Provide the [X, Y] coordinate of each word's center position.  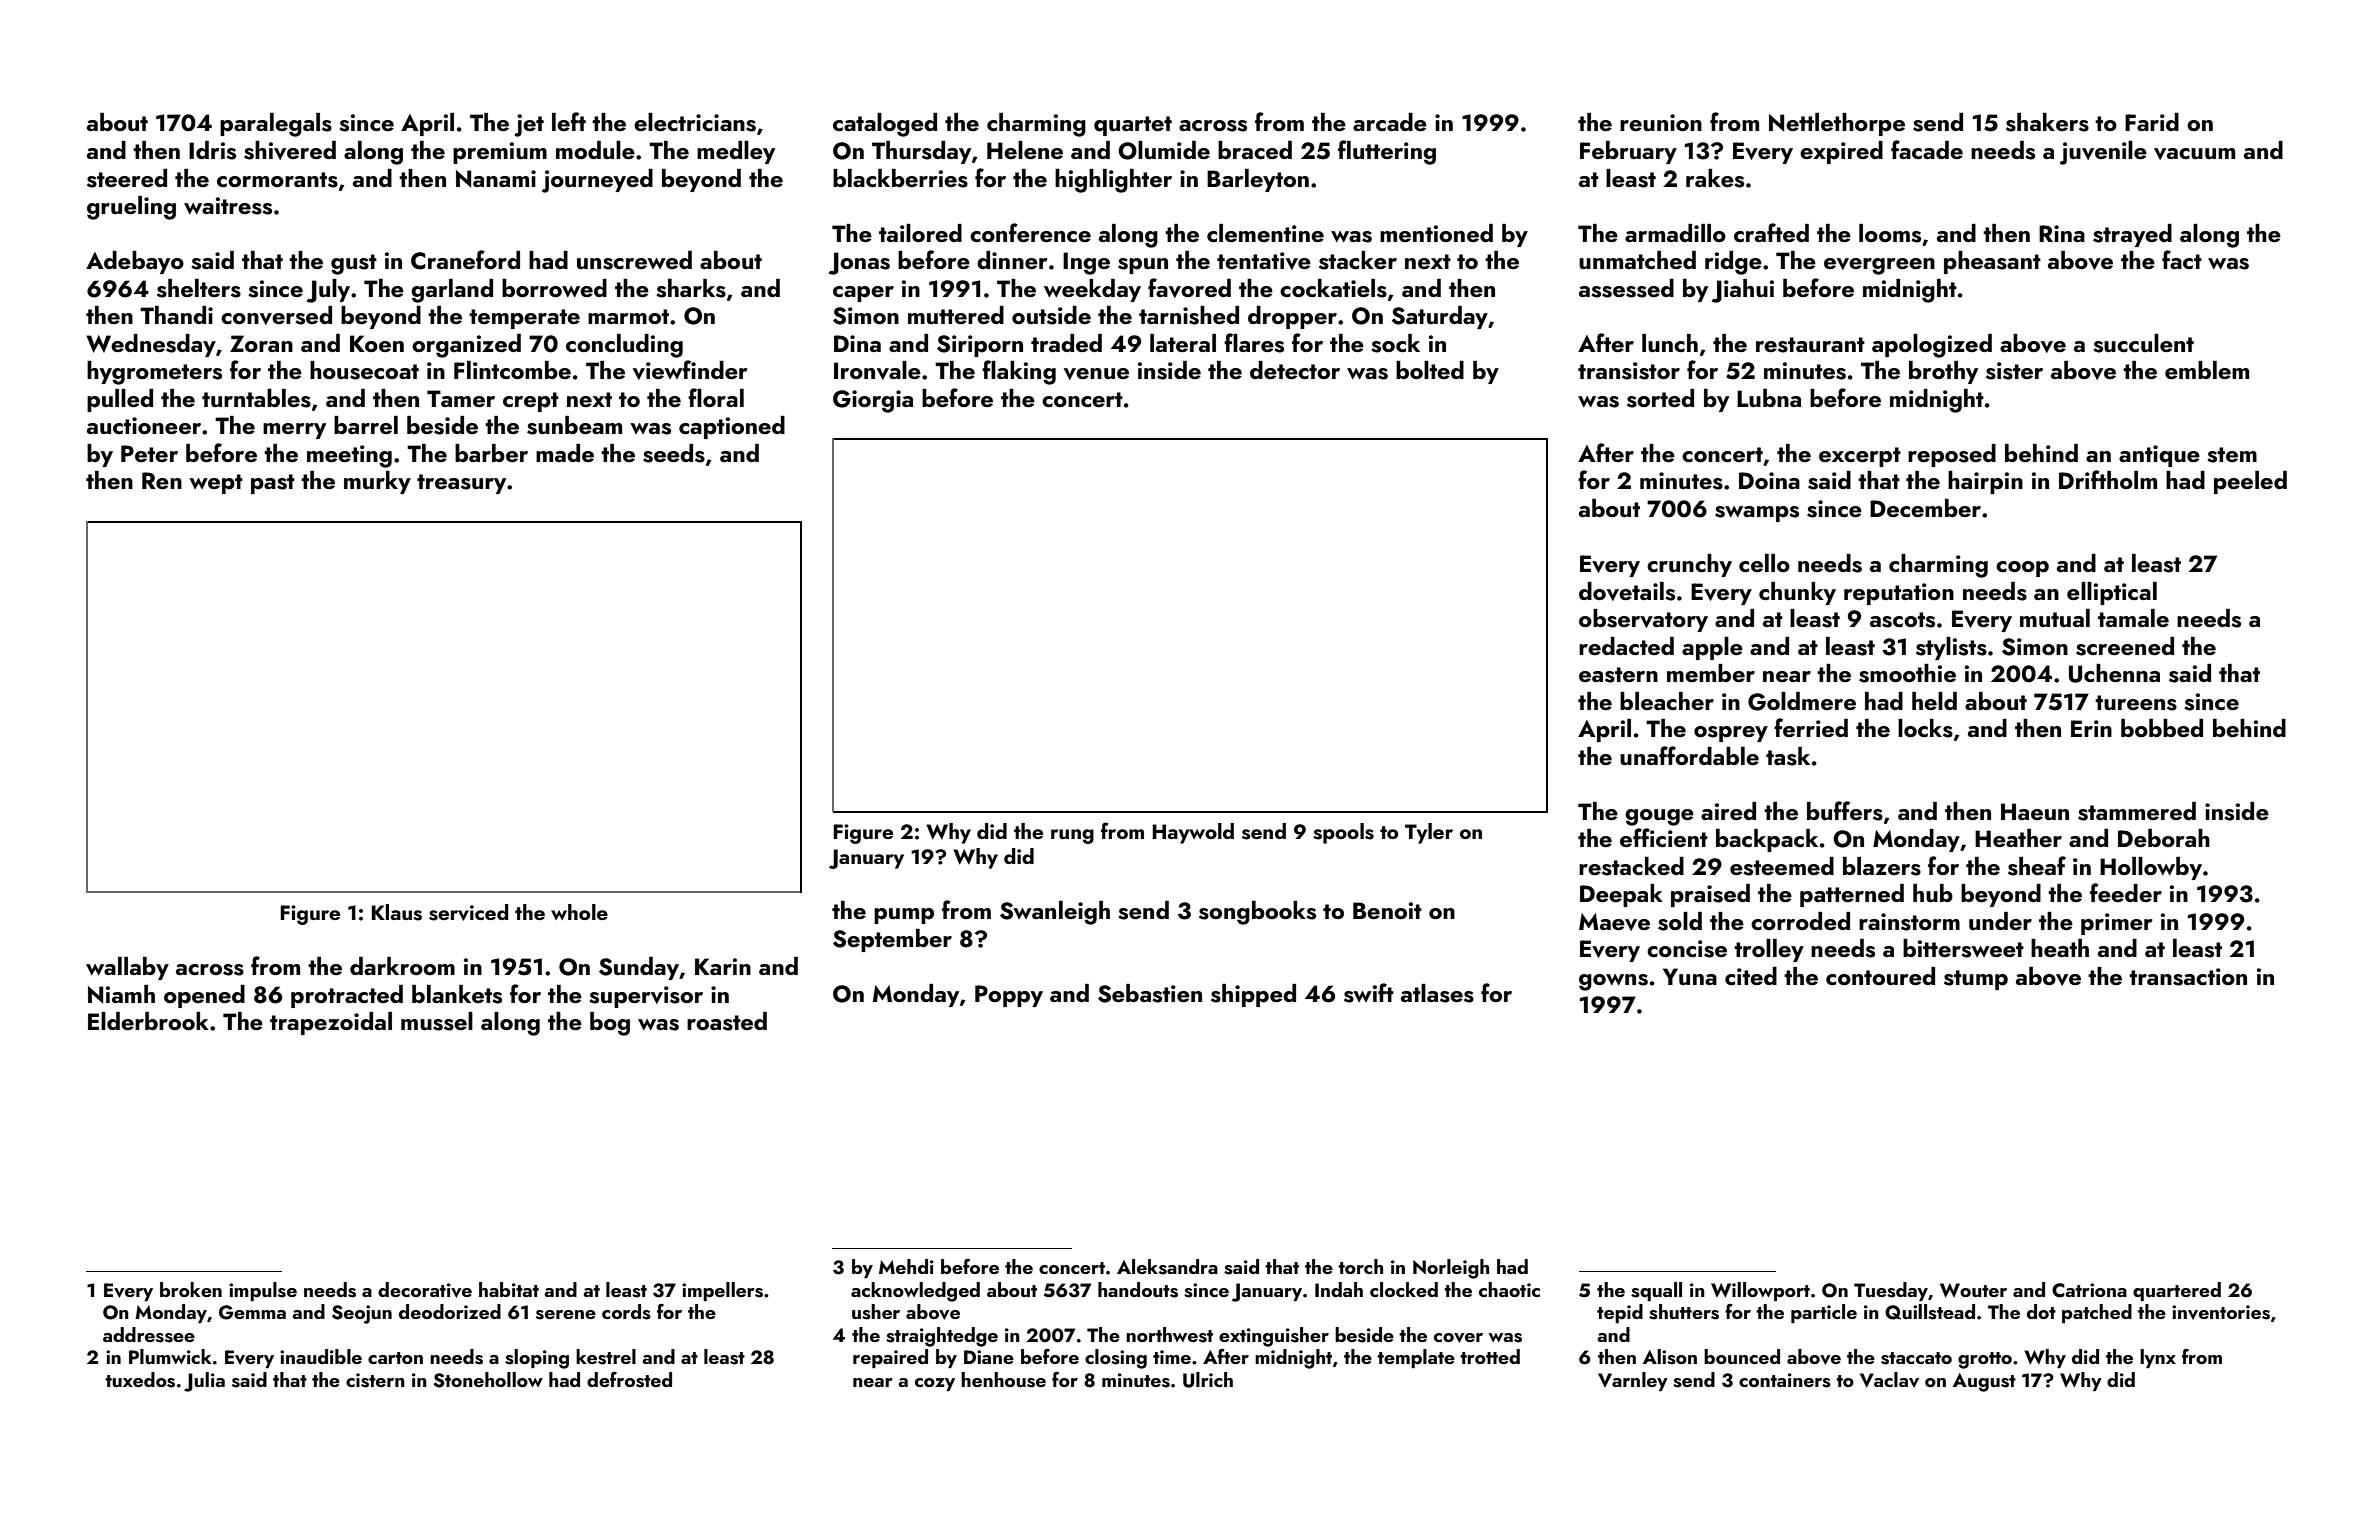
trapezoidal [331, 1023]
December [1925, 508]
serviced [469, 912]
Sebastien [1150, 993]
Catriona [2089, 1290]
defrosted [629, 1380]
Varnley [1633, 1381]
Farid [2152, 122]
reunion [1661, 123]
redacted [1626, 646]
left [569, 121]
